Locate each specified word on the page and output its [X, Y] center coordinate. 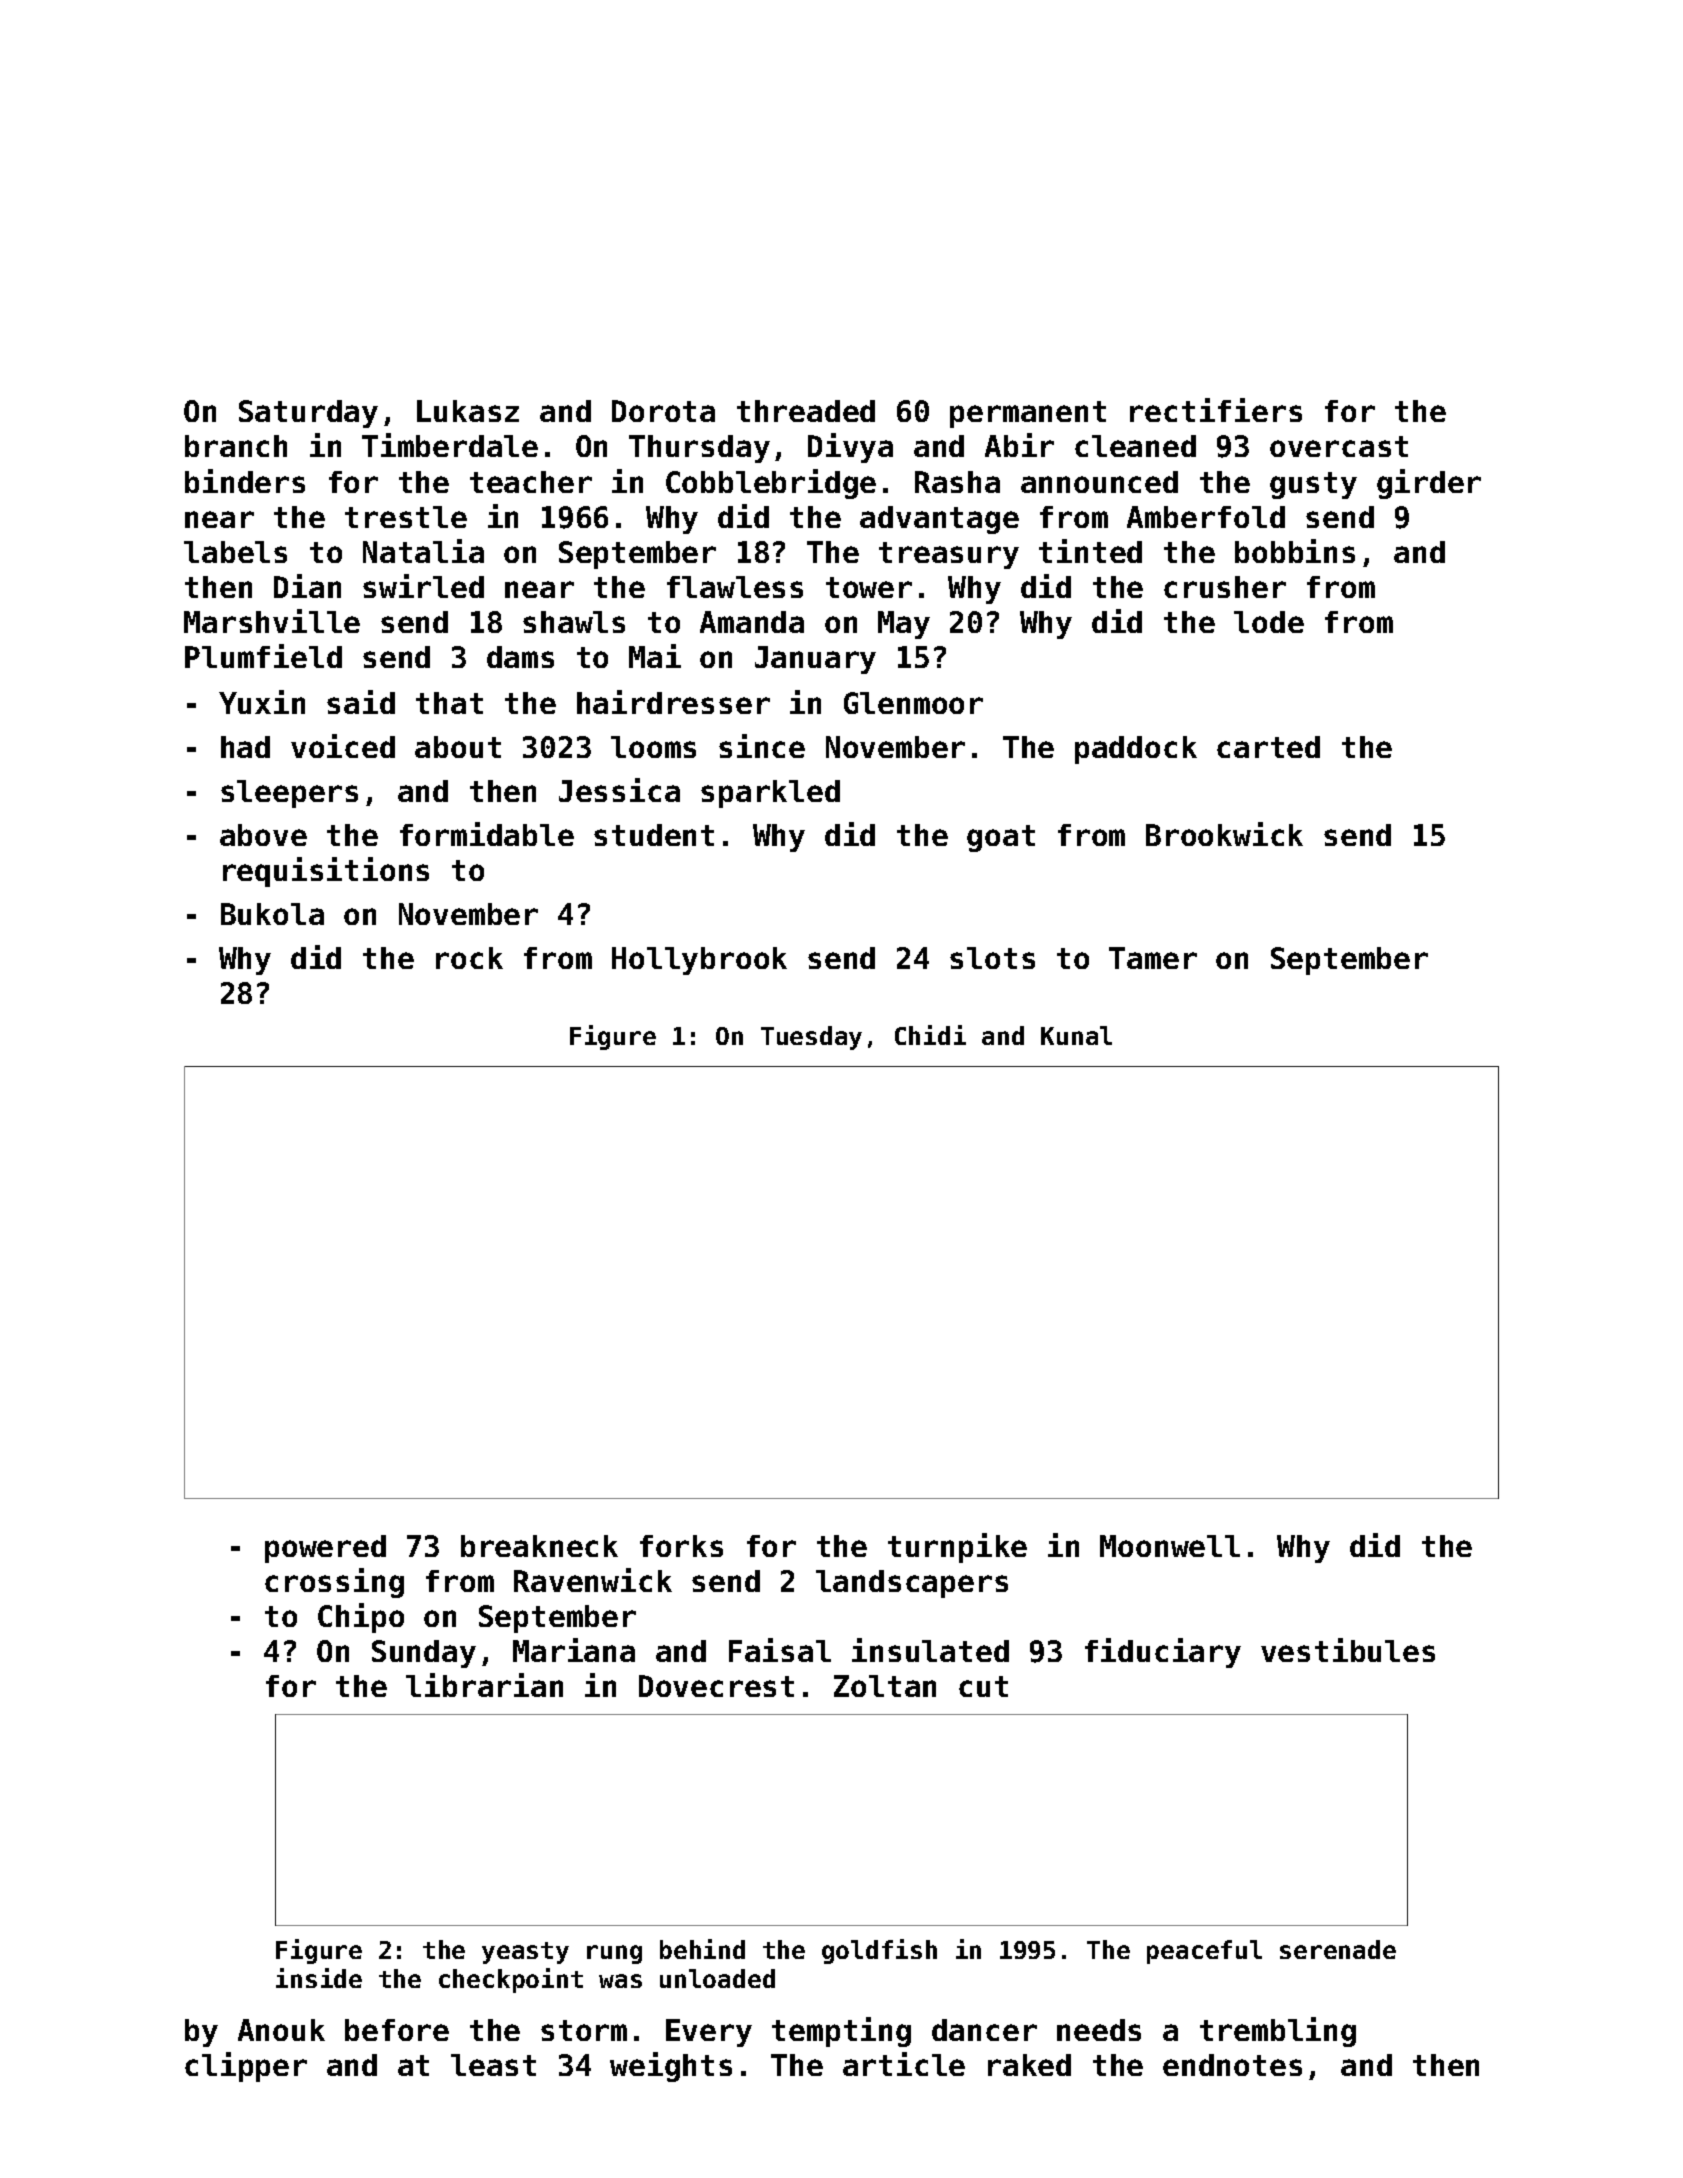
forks [681, 1546]
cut [983, 1686]
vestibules [1348, 1650]
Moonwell [1170, 1546]
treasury [949, 555]
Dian [307, 586]
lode [1269, 622]
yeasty [525, 1953]
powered [325, 1549]
